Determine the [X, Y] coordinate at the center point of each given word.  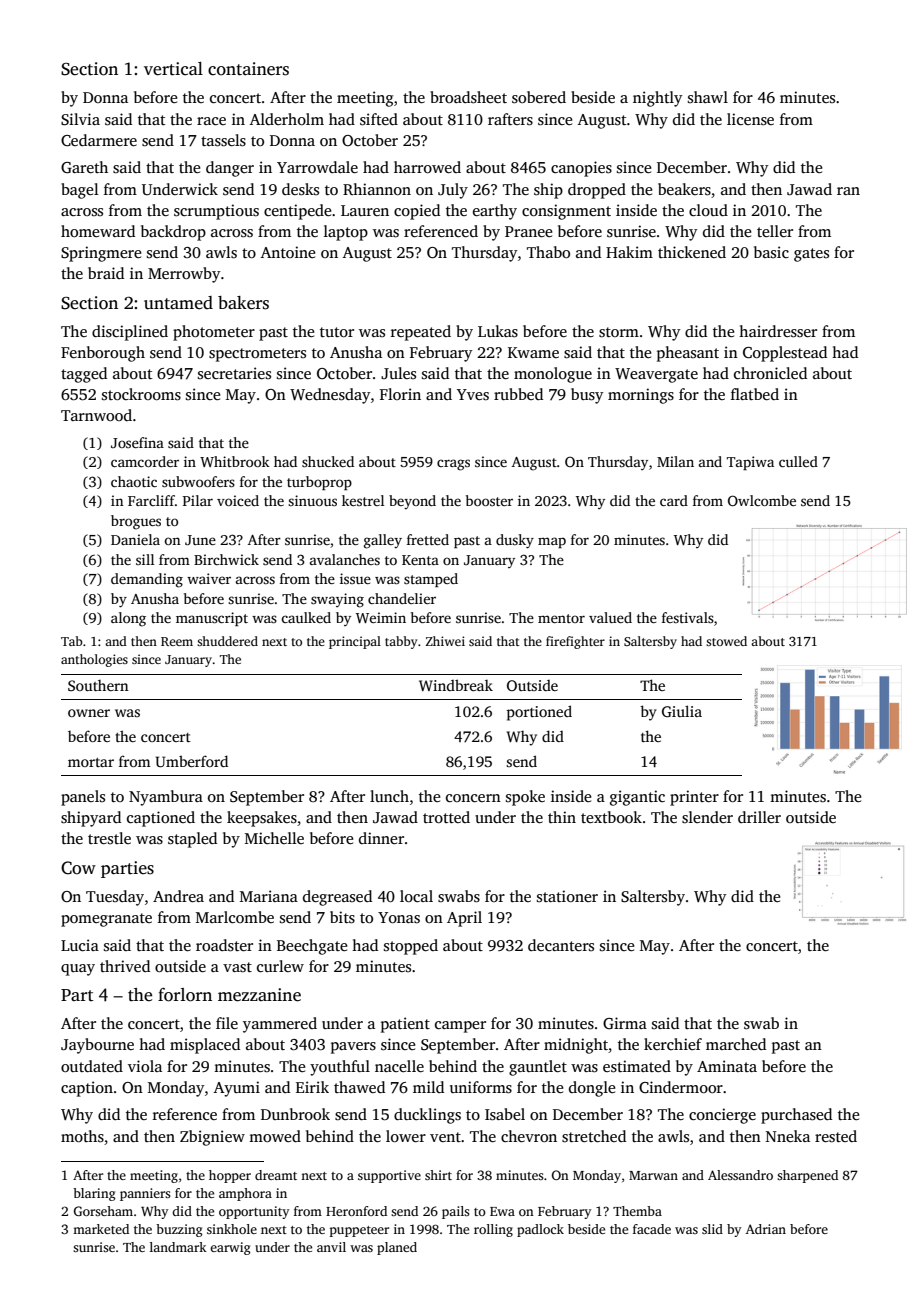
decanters [561, 945]
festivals [688, 617]
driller [759, 817]
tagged [84, 375]
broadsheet [468, 97]
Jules [398, 373]
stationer [567, 896]
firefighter [575, 642]
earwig [230, 1248]
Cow [78, 868]
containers [248, 69]
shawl [708, 97]
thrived [125, 966]
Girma [625, 1023]
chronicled [770, 373]
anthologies [94, 660]
